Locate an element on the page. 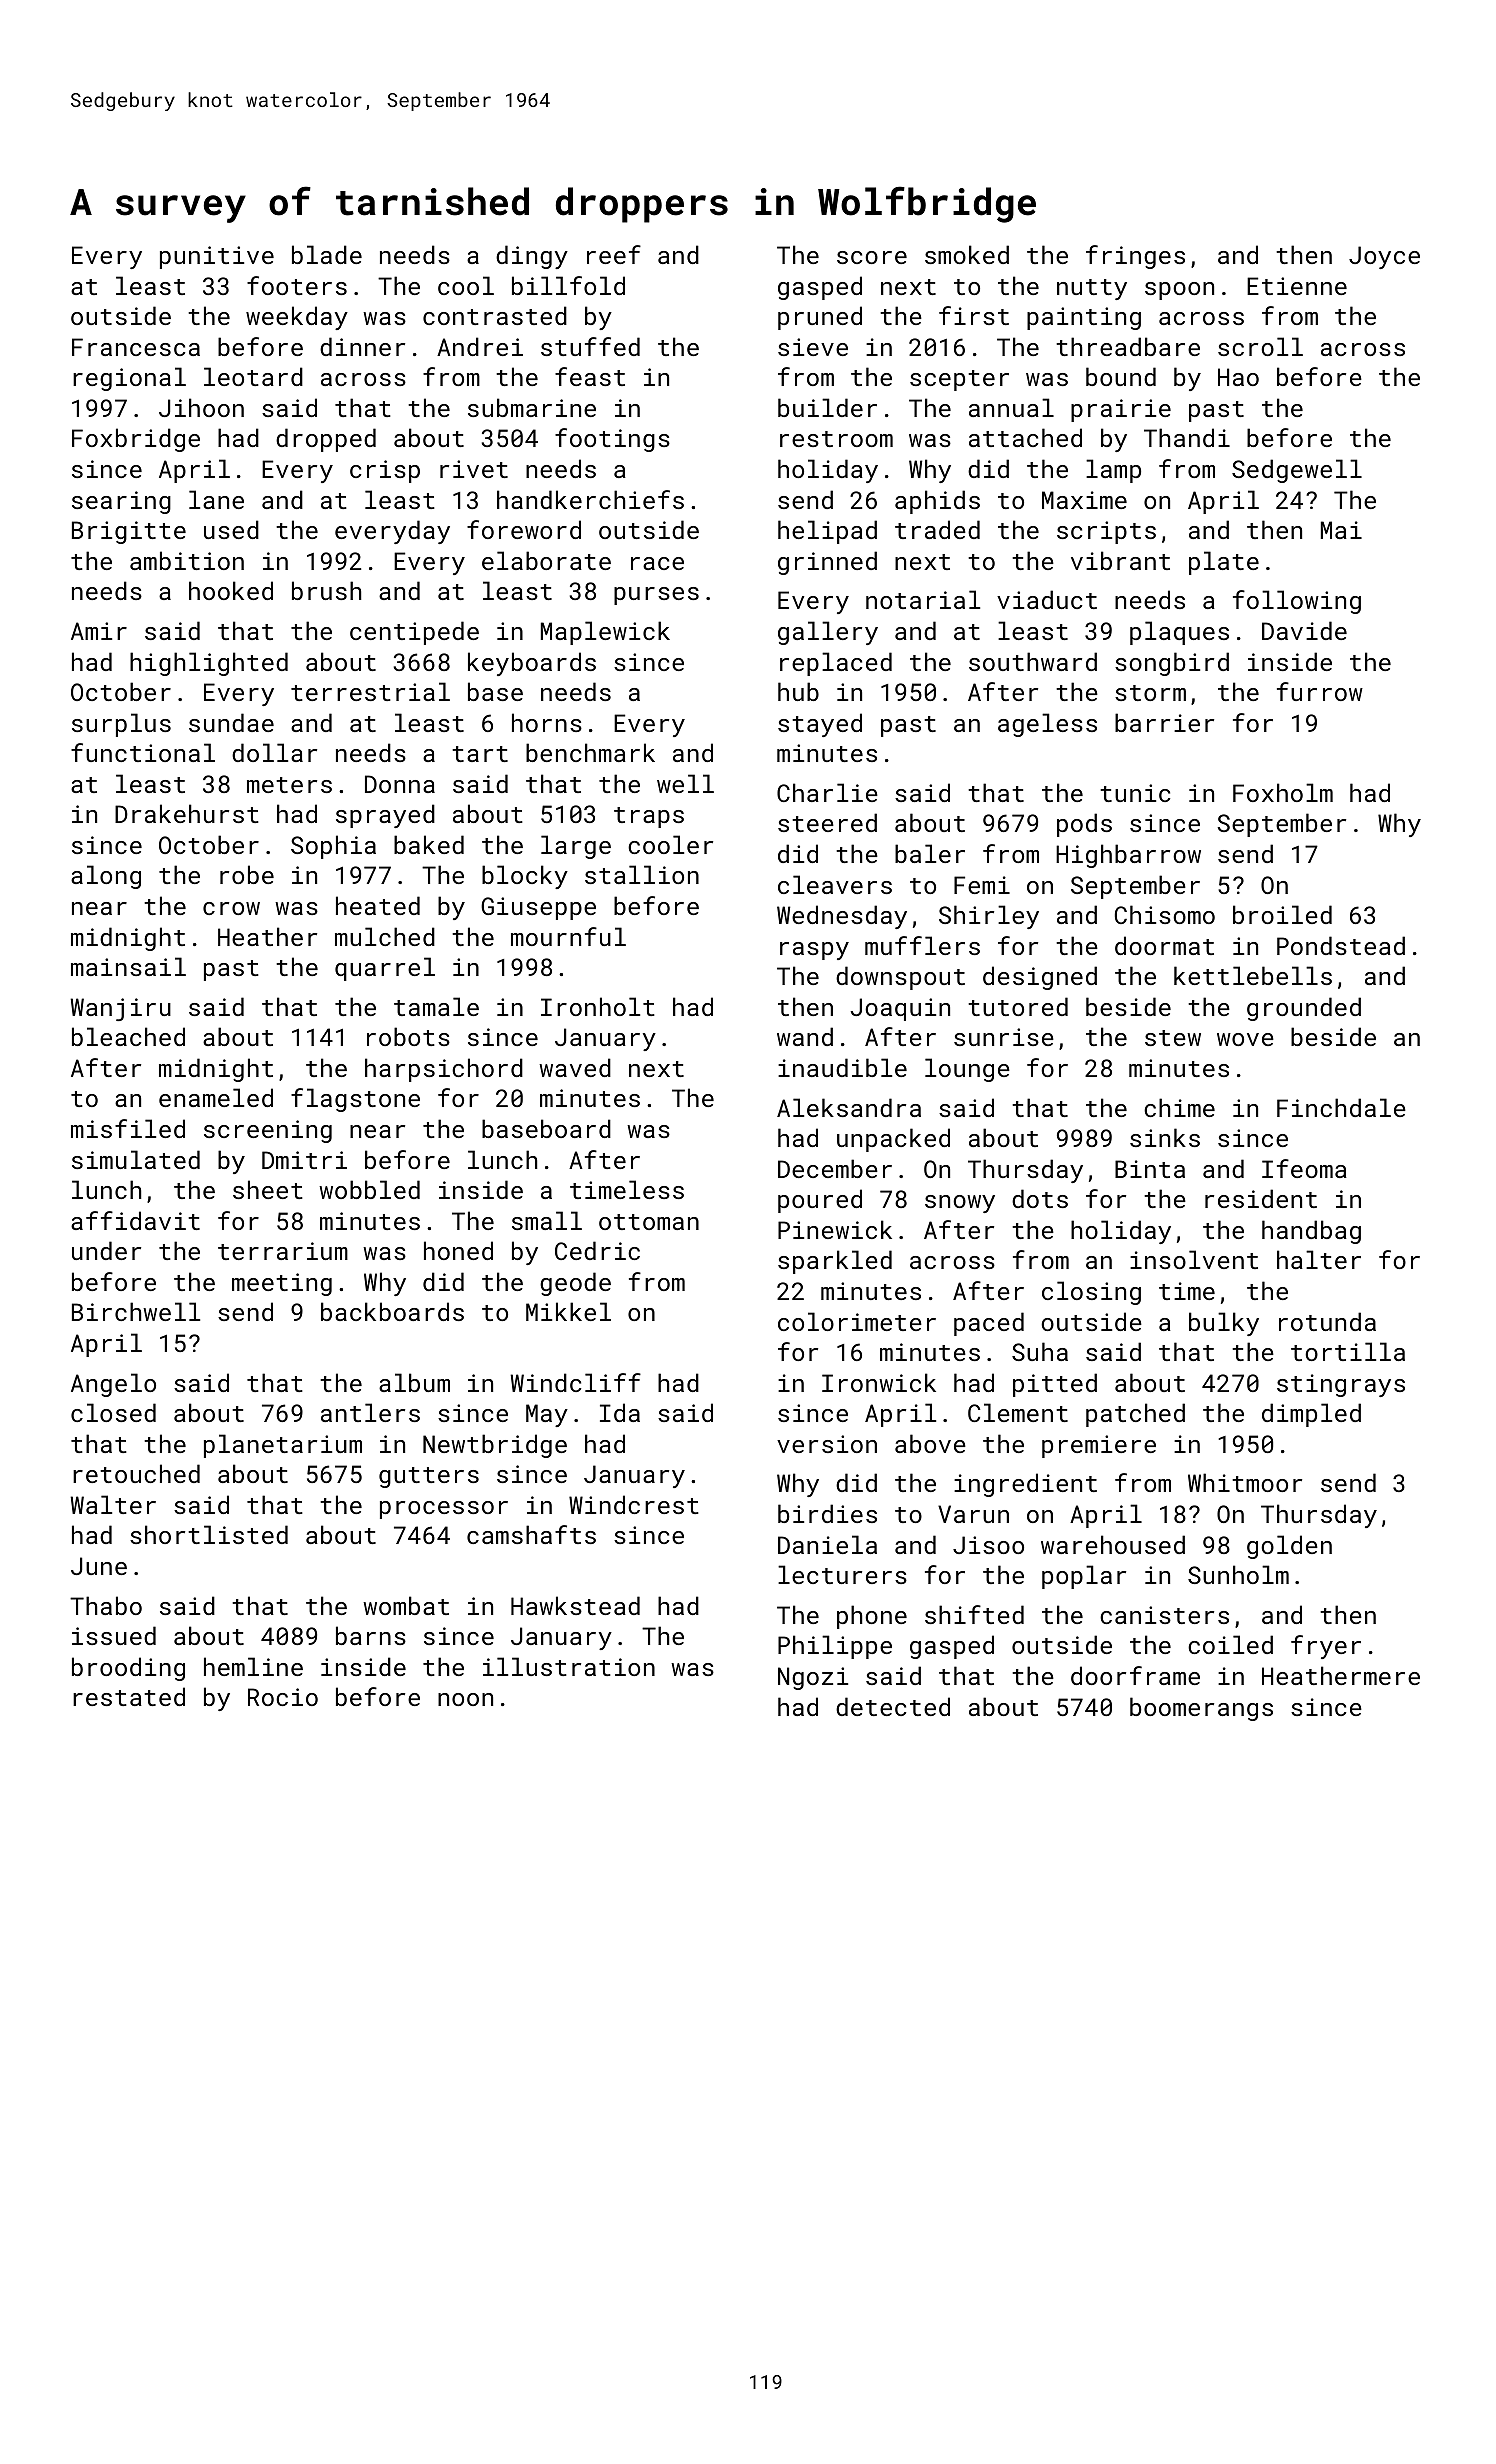  Foxholm is located at coordinates (1283, 792).
